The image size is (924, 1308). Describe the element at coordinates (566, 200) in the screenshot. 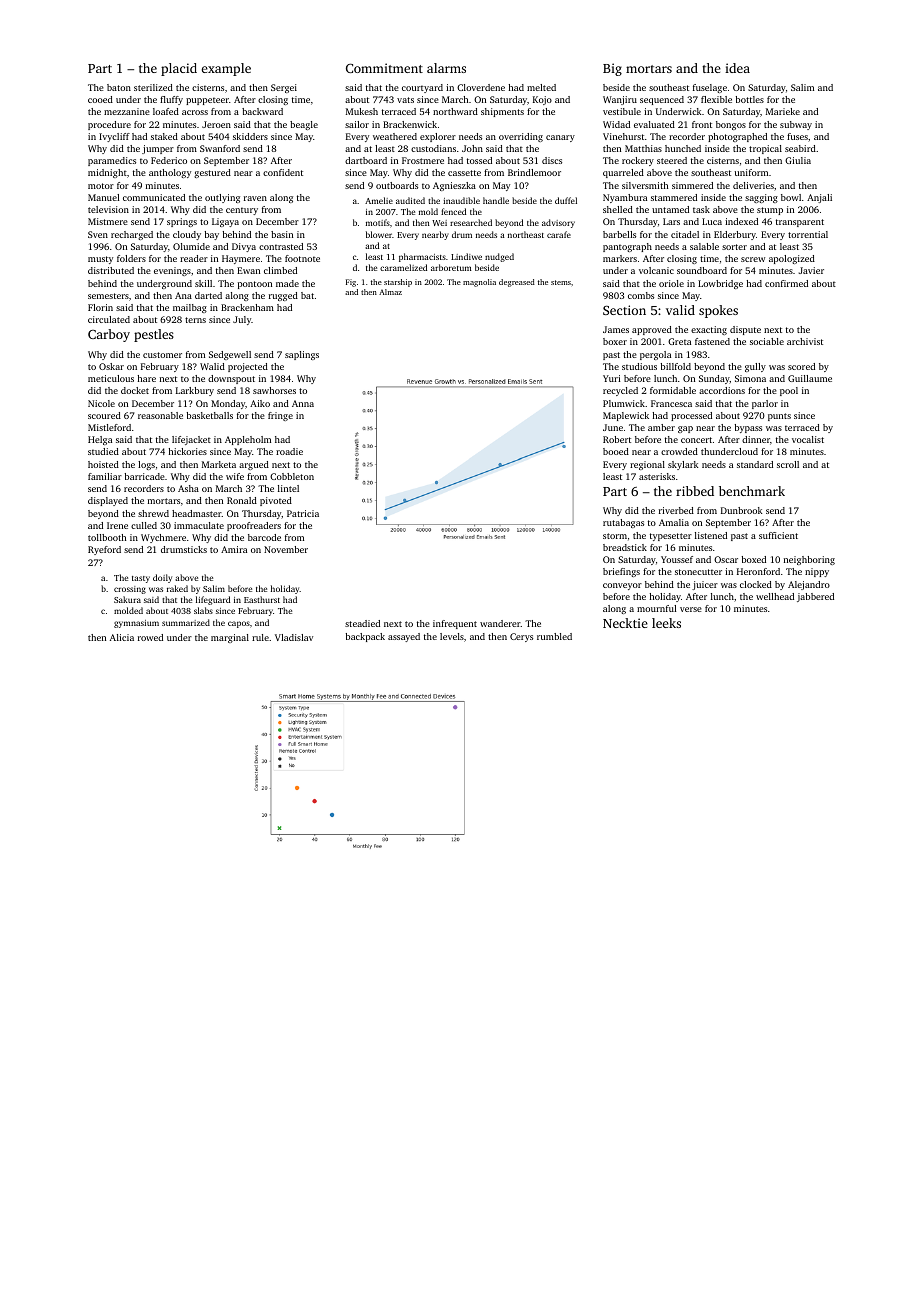

I see `duffel` at that location.
